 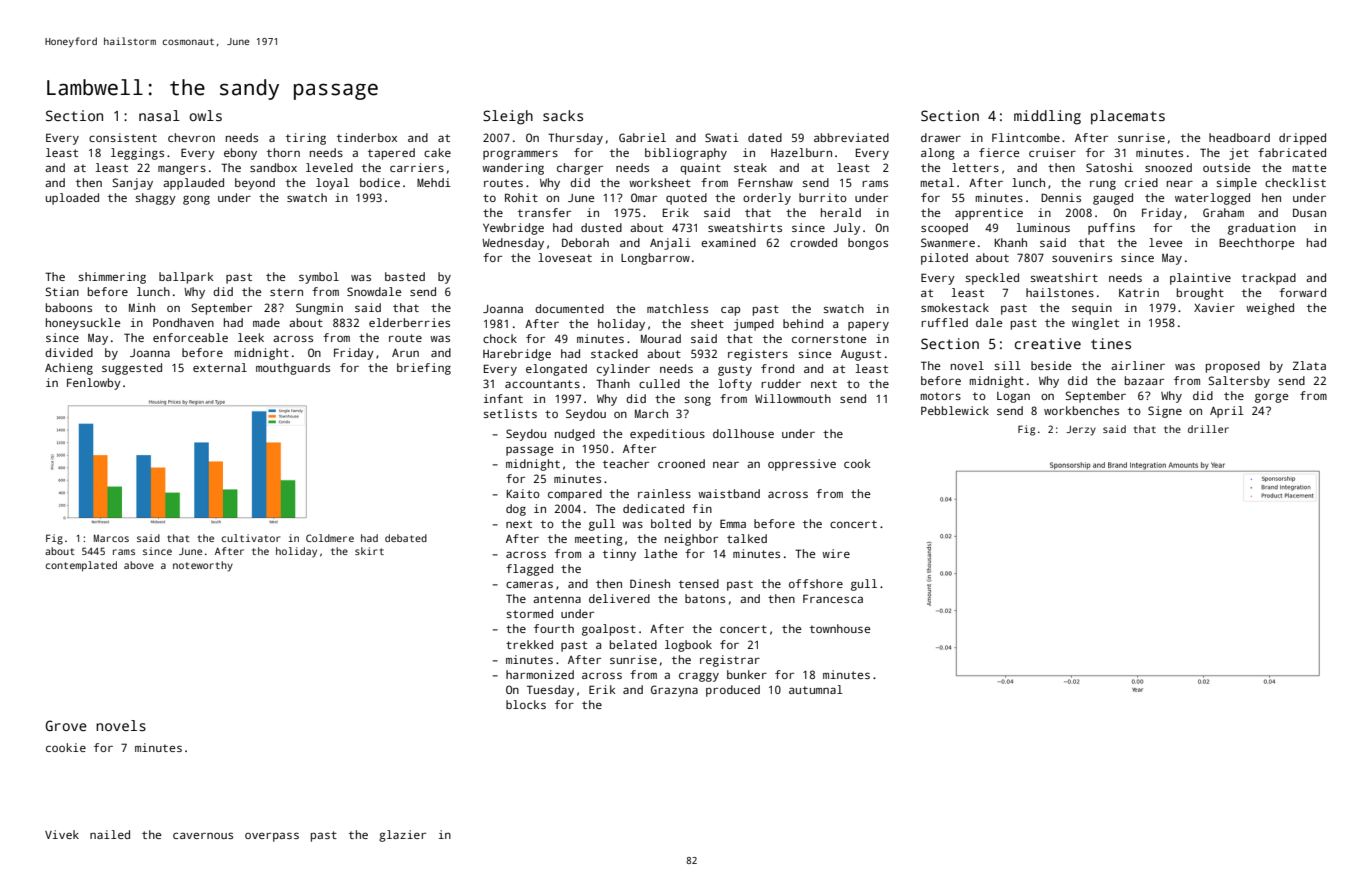 I want to click on basted, so click(x=405, y=276).
